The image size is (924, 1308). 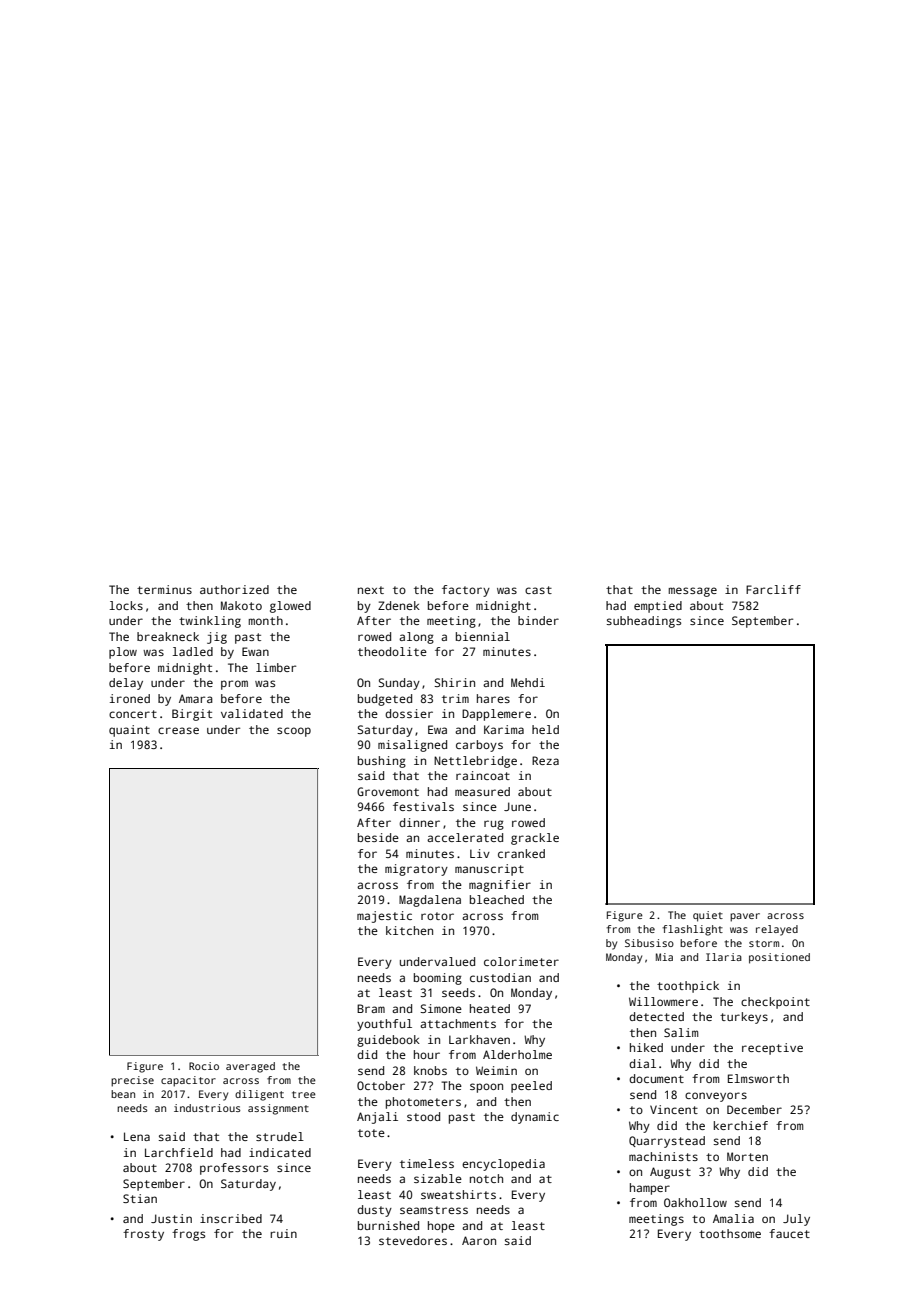 What do you see at coordinates (730, 1233) in the page?
I see `toothsome` at bounding box center [730, 1233].
